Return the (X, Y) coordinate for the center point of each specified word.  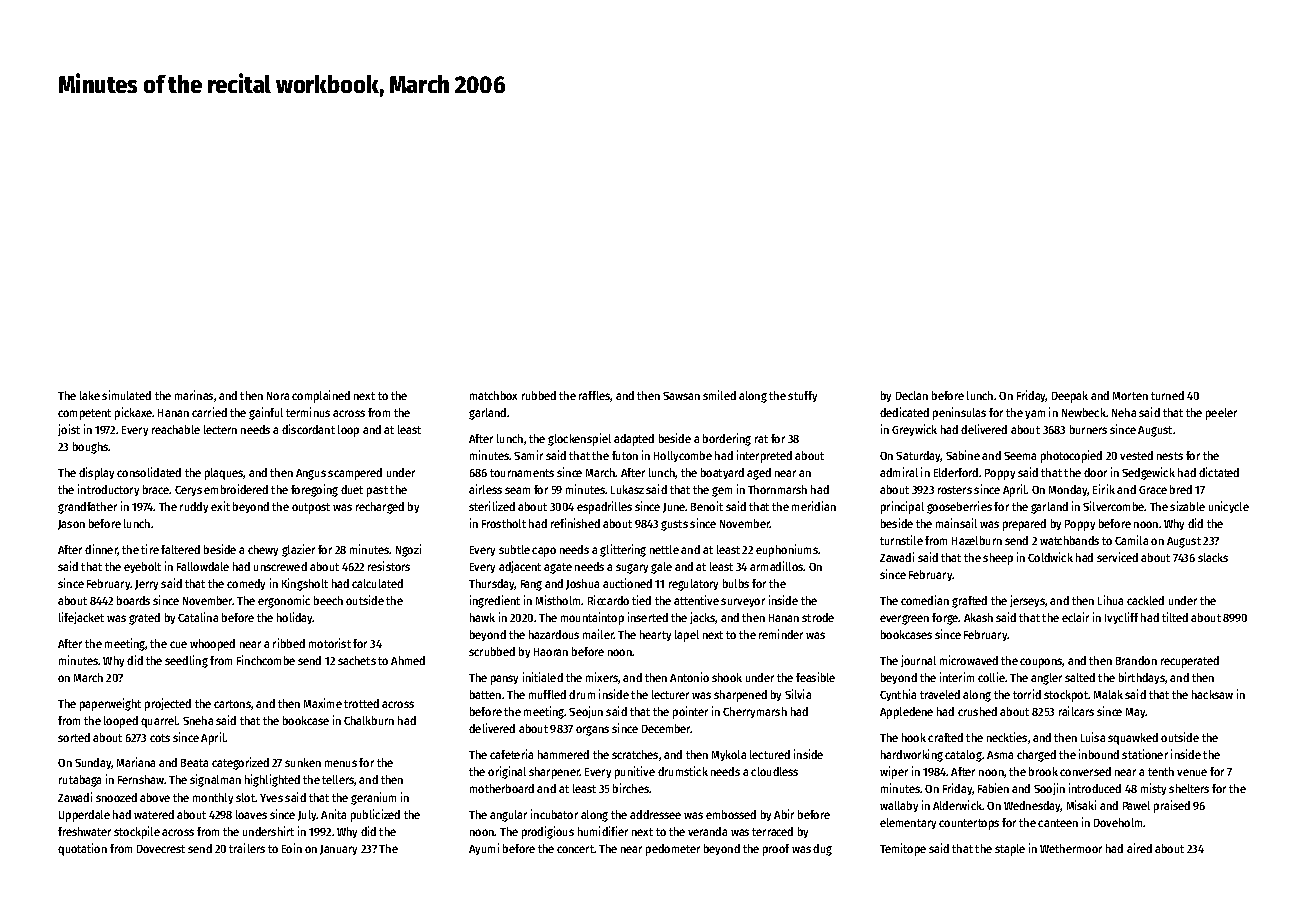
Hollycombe (683, 456)
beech (328, 600)
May (1136, 713)
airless (485, 489)
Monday (1068, 490)
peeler (1221, 414)
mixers (602, 678)
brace (156, 489)
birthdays (1142, 678)
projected (168, 704)
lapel (687, 636)
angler (1046, 679)
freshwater (84, 831)
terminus (308, 412)
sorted (74, 737)
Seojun (586, 712)
